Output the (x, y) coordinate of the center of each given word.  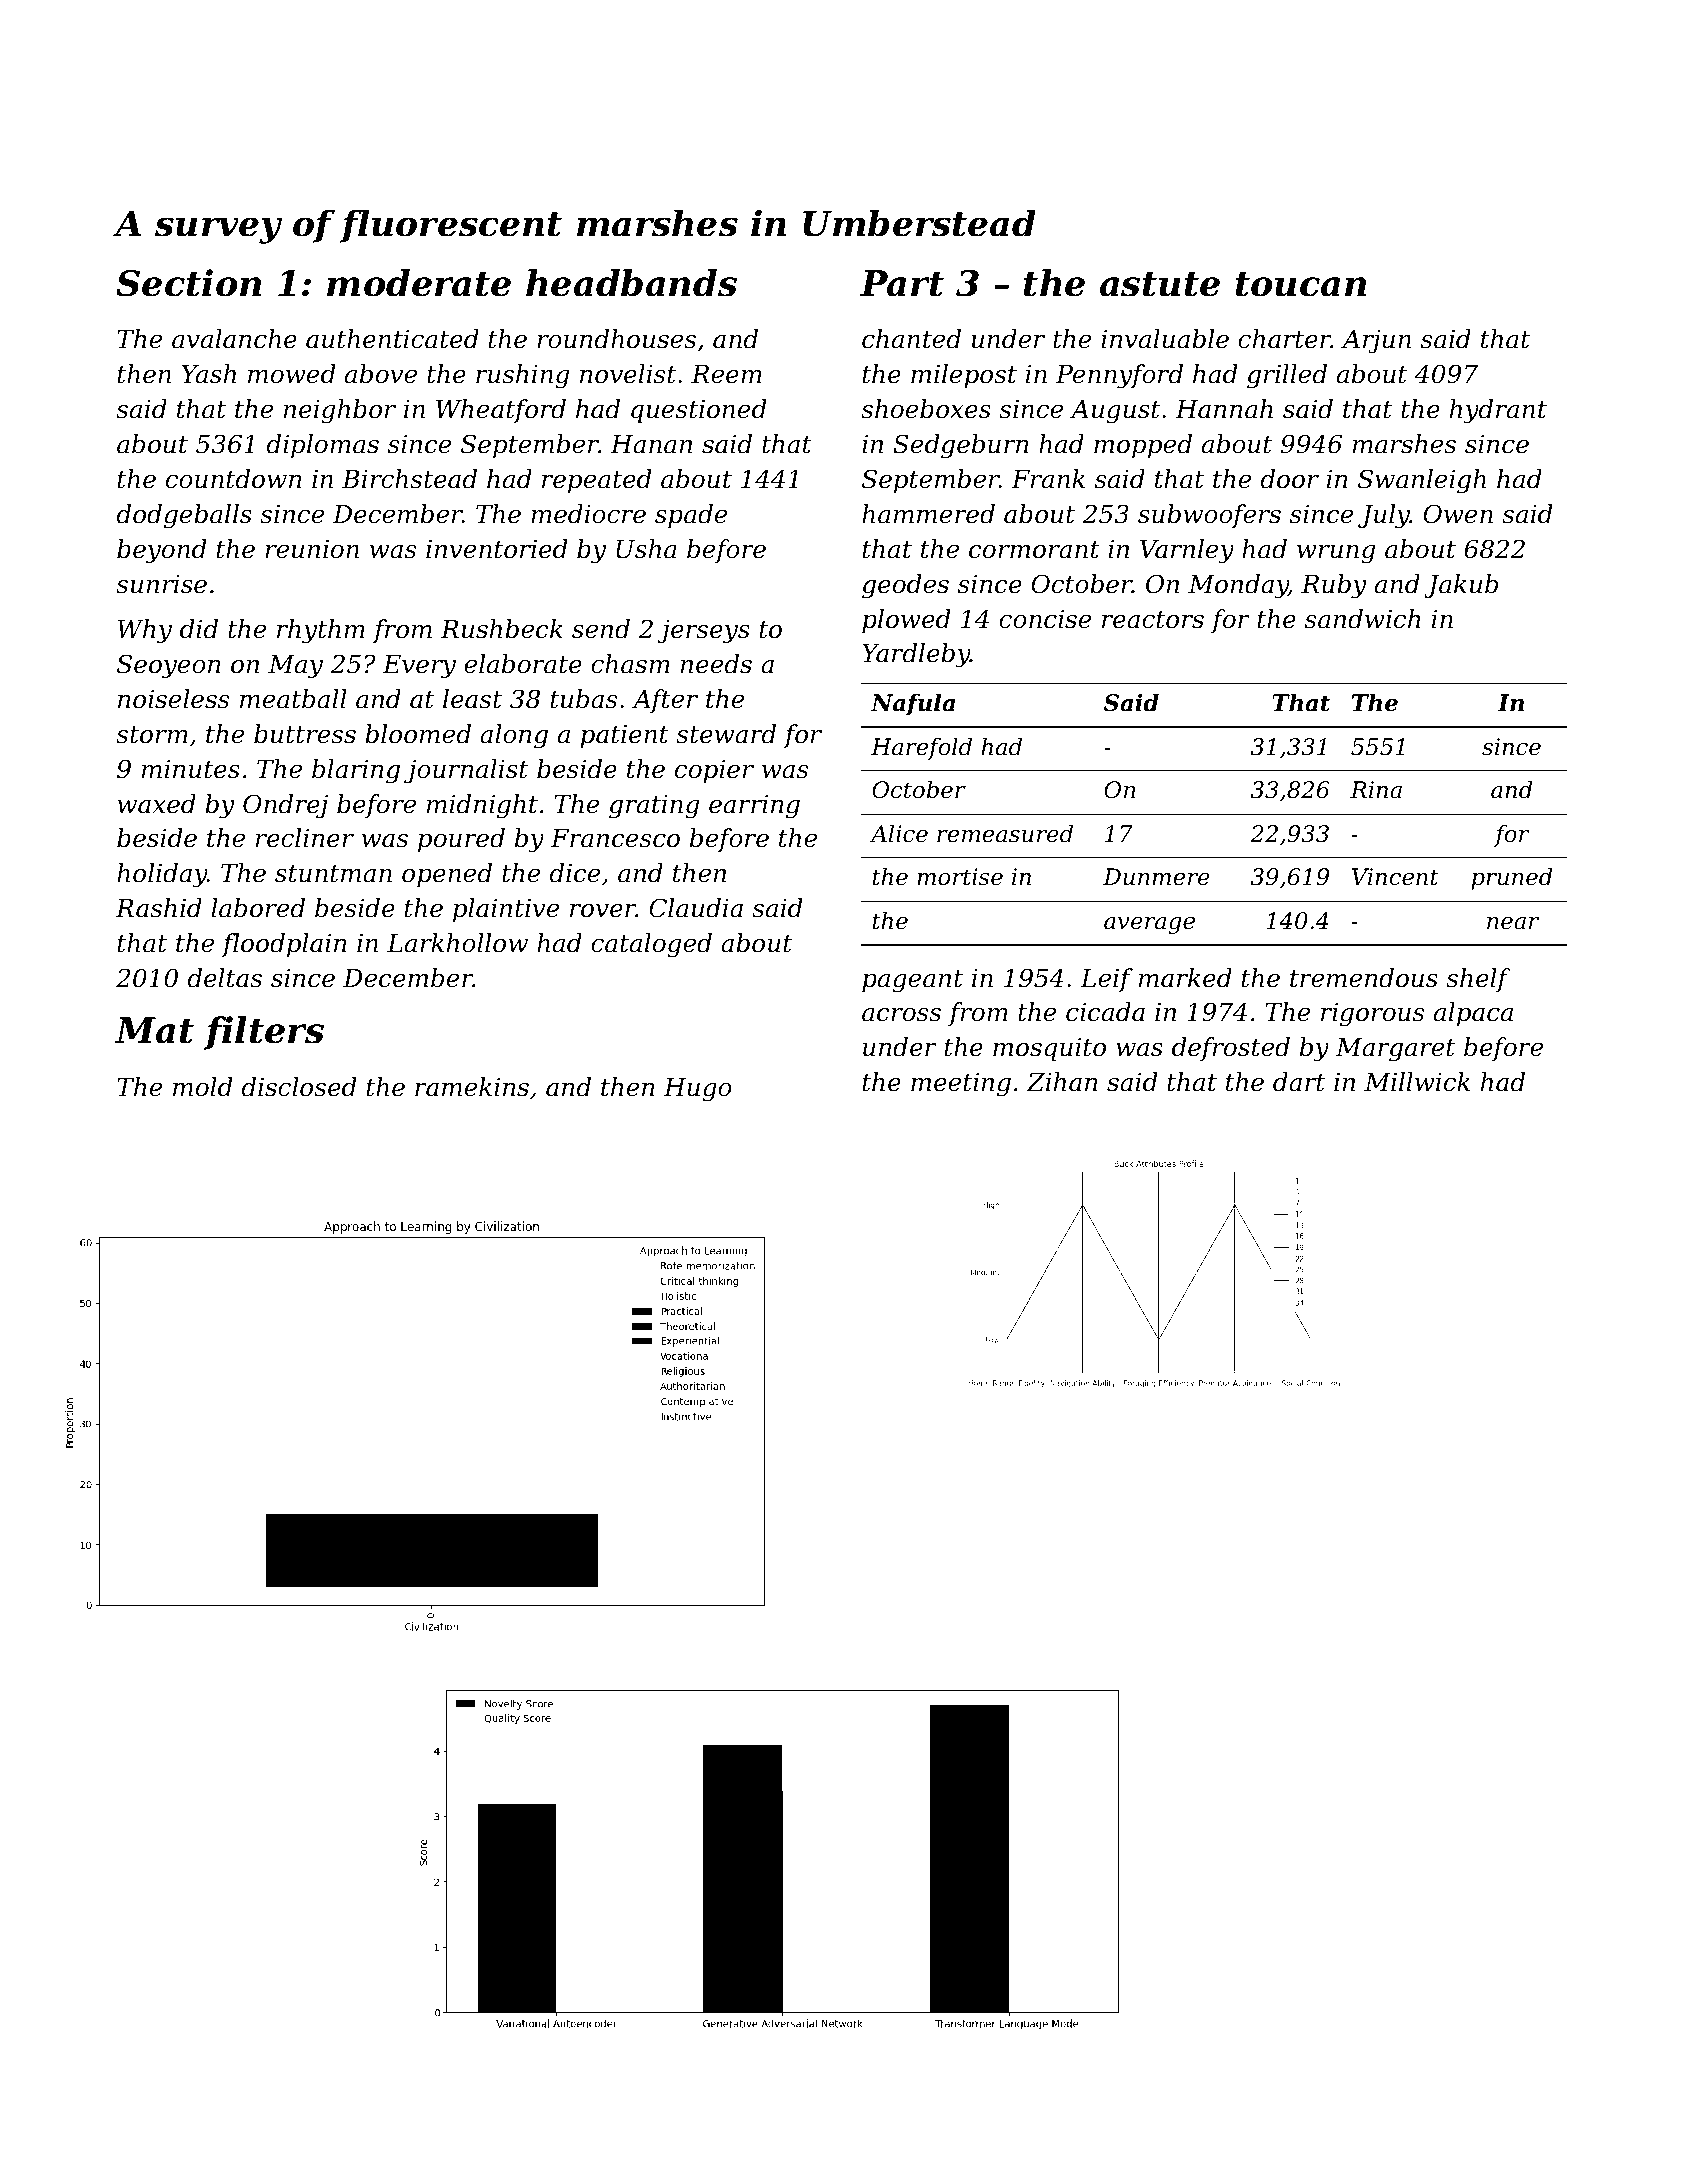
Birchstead (409, 479)
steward (726, 734)
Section (188, 283)
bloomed (418, 734)
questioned (698, 411)
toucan (1301, 284)
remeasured (1005, 833)
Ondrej (285, 806)
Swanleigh (1422, 481)
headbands (631, 283)
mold (202, 1087)
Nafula (913, 704)
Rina (1376, 790)
